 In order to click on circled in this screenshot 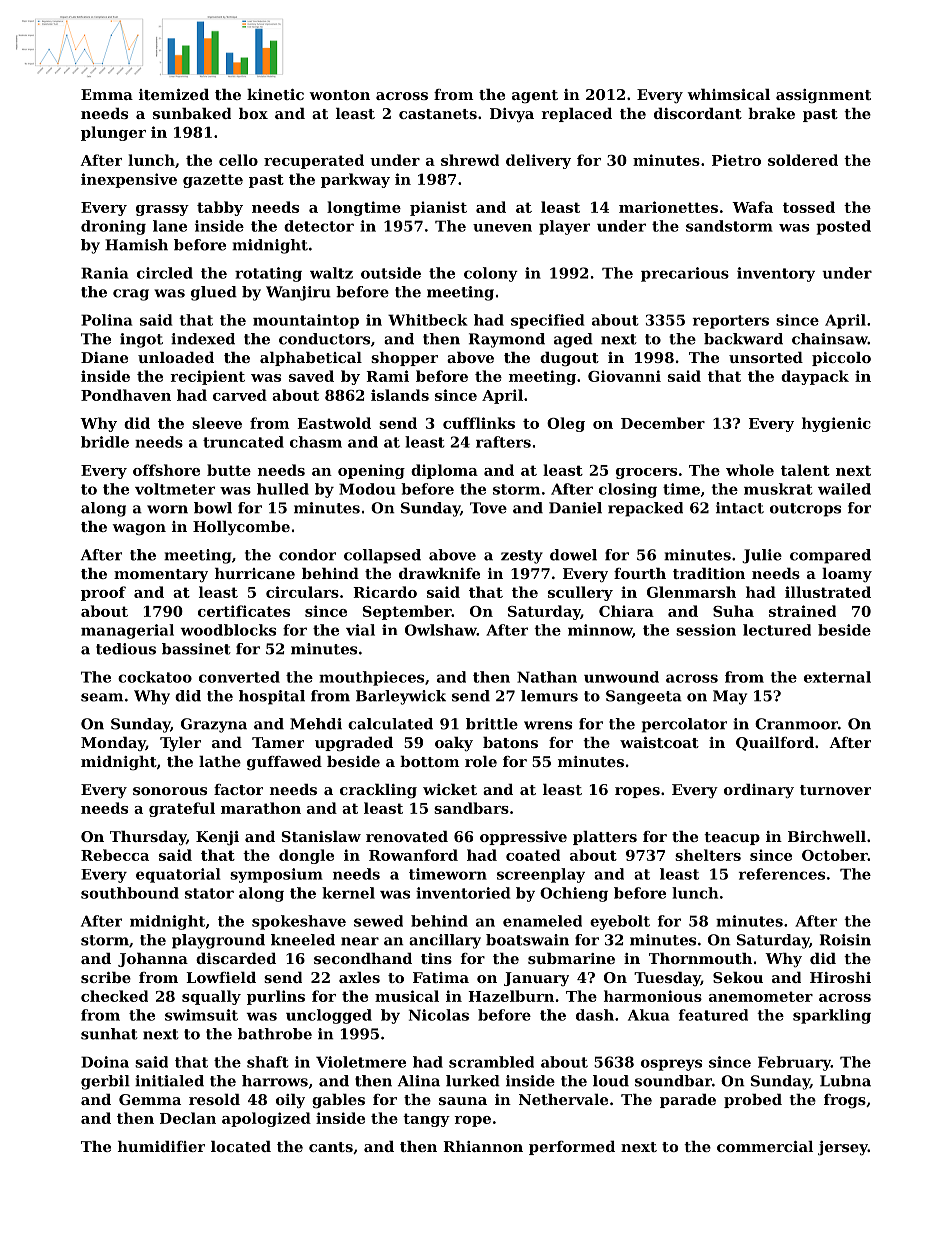, I will do `click(165, 273)`.
